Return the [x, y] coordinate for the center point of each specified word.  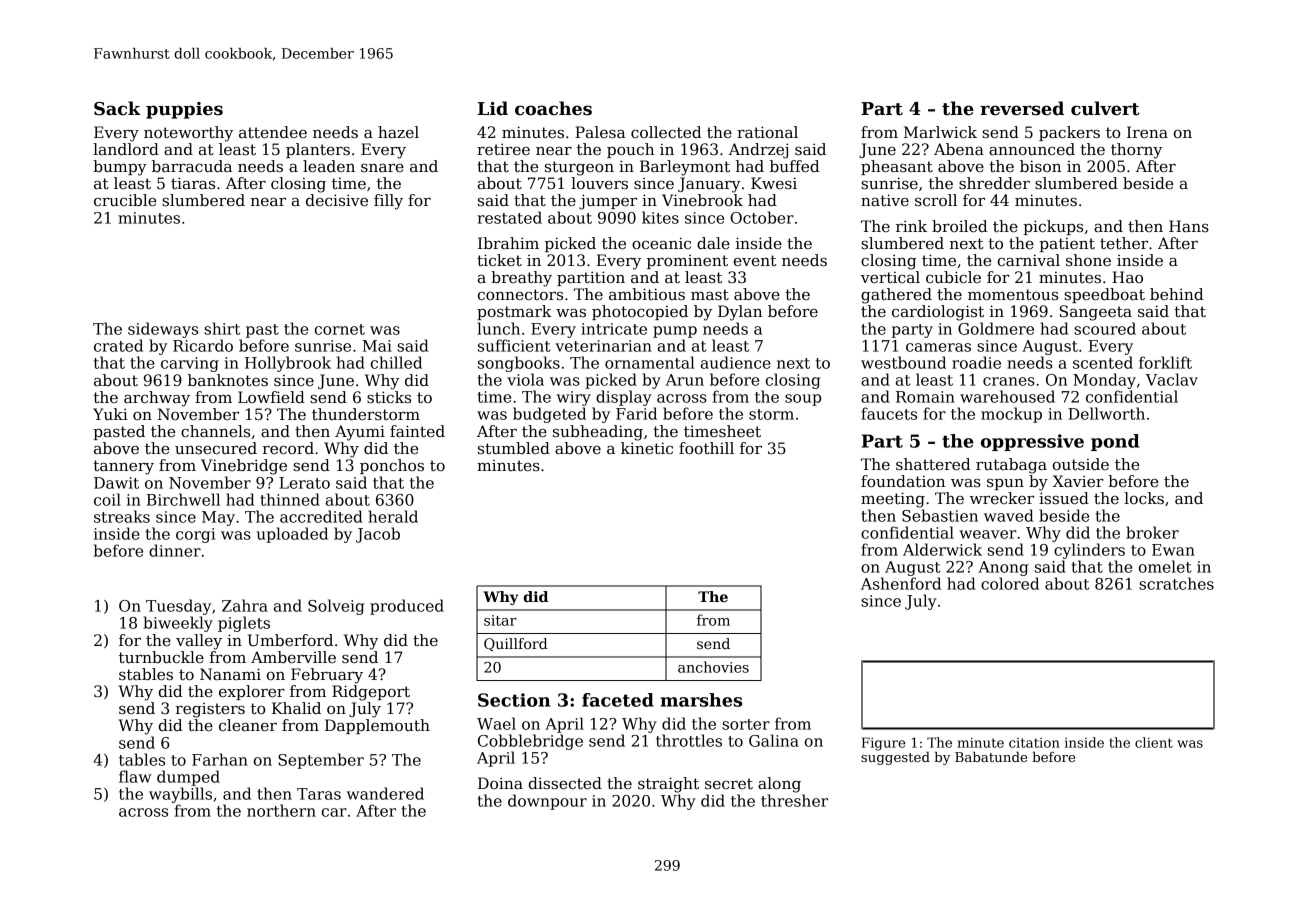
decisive [337, 200]
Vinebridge [244, 467]
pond [1115, 442]
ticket [499, 260]
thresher [794, 800]
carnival [1029, 260]
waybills [180, 795]
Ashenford [901, 583]
